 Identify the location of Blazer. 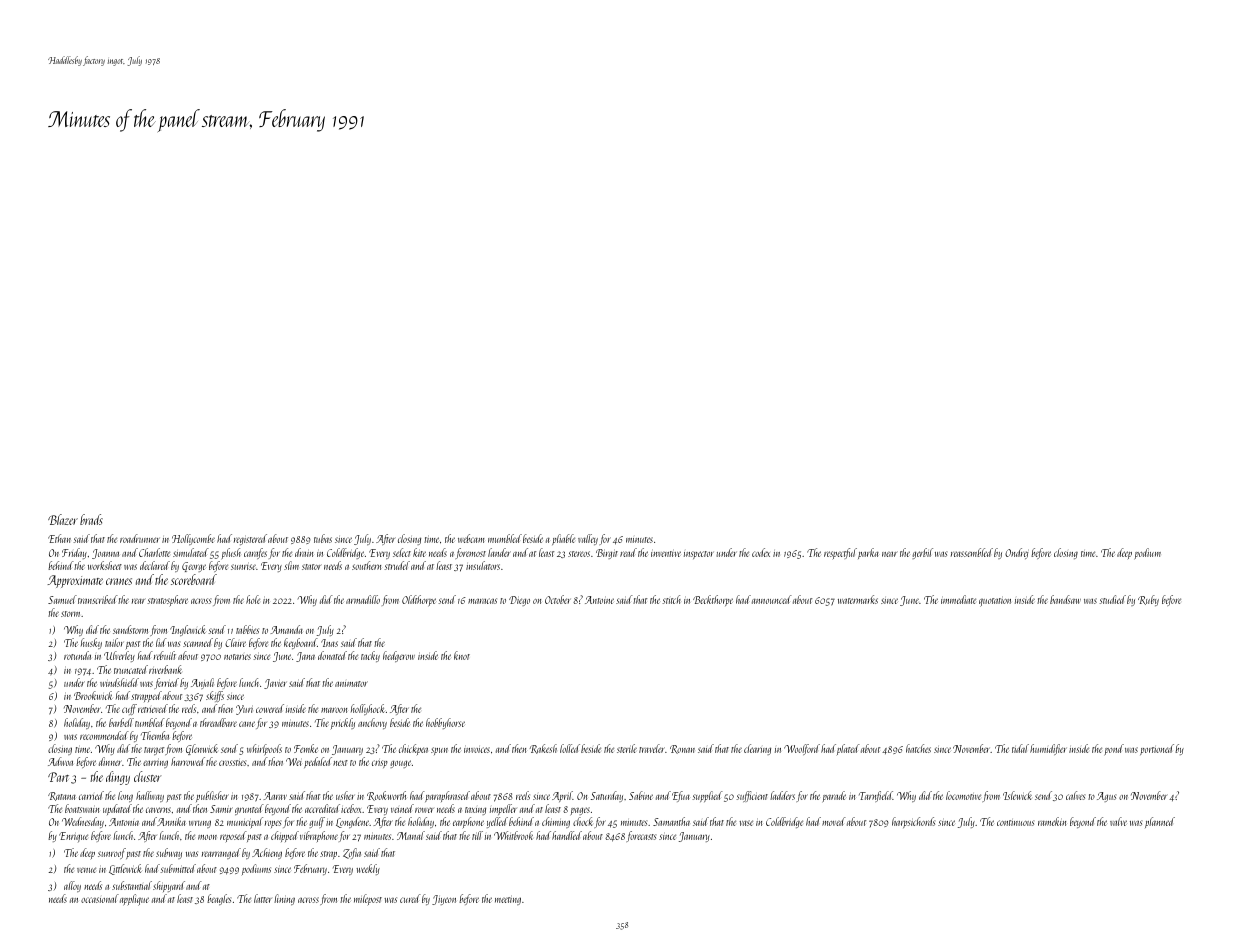
(63, 519).
